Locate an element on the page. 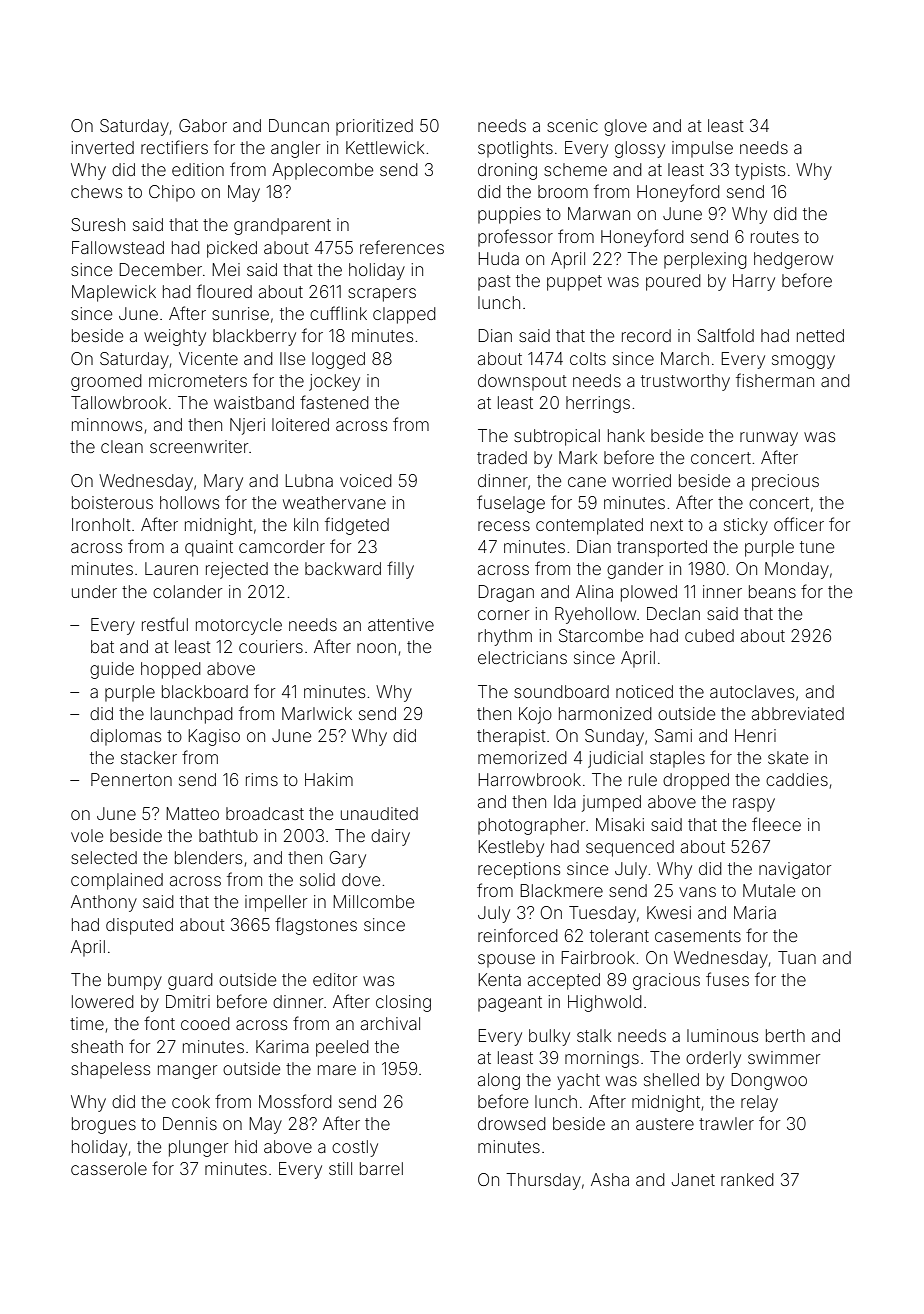  weathervane is located at coordinates (334, 502).
